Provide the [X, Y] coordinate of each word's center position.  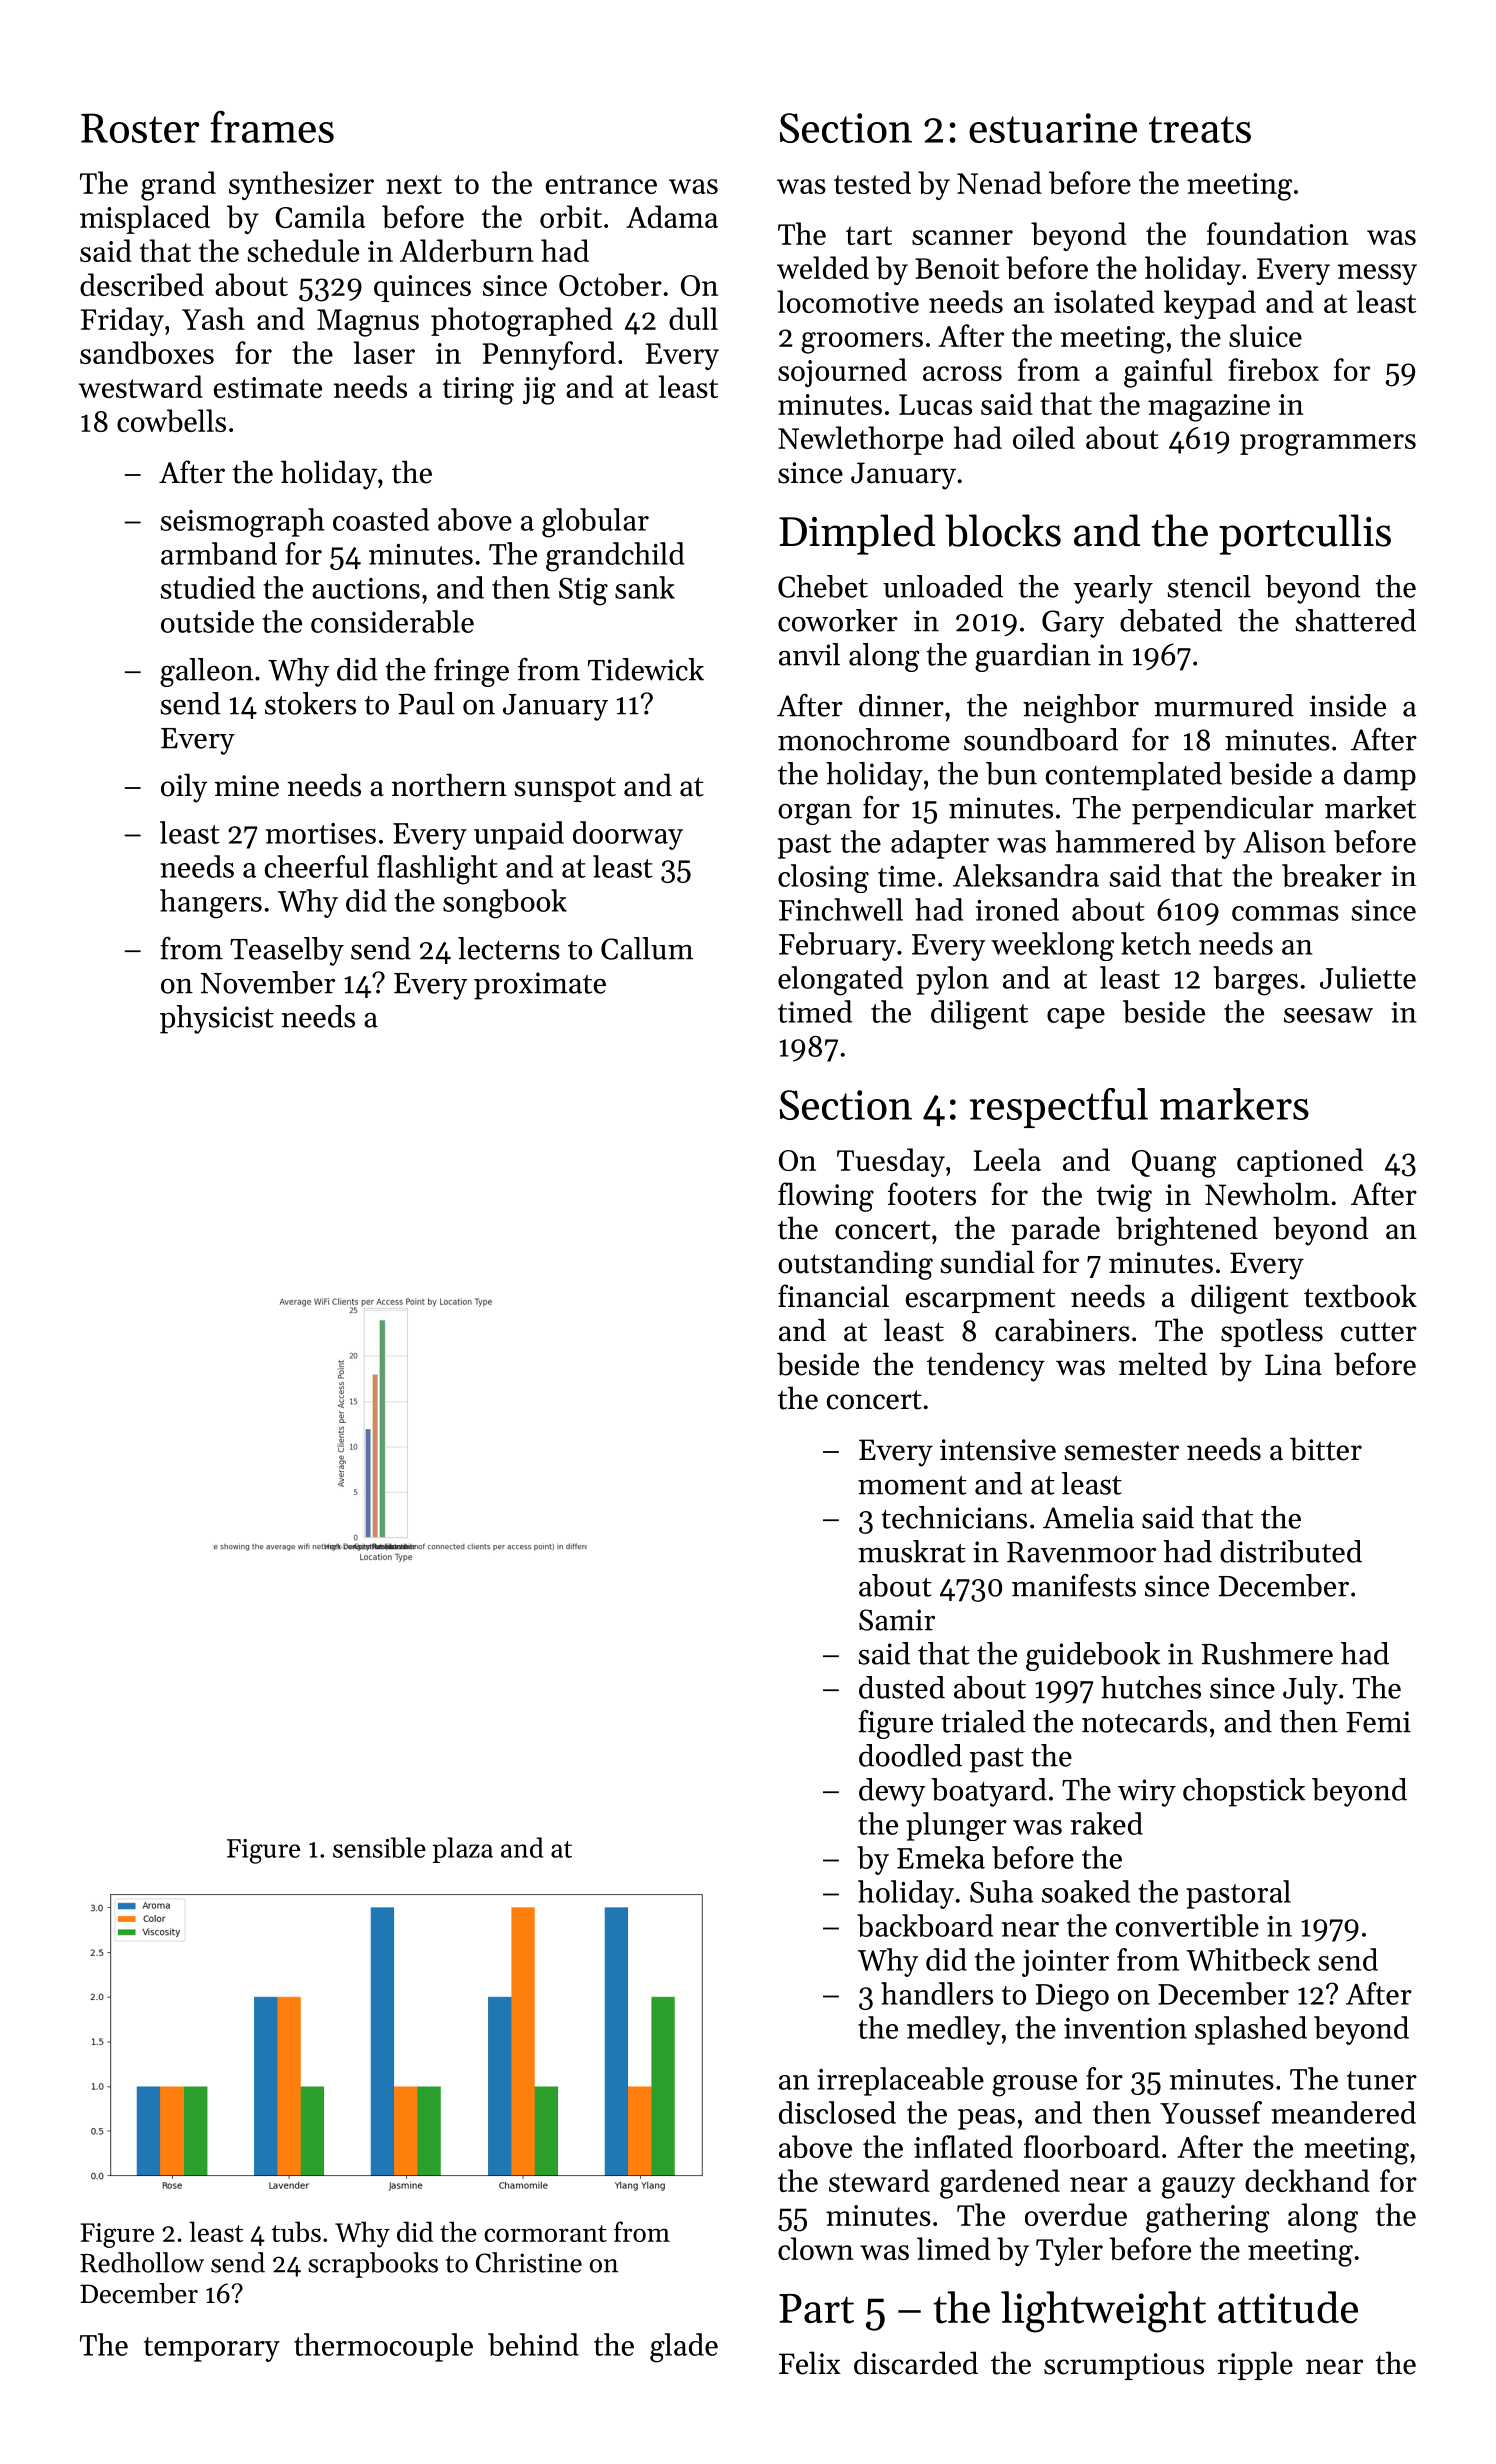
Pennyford [549, 355]
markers [1234, 1104]
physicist [217, 1019]
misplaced [145, 219]
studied [207, 587]
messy [1377, 274]
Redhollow [142, 2262]
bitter [1326, 1449]
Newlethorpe [860, 440]
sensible [379, 1847]
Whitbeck [1248, 1959]
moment [912, 1485]
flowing [826, 1197]
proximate [540, 986]
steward [879, 2180]
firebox [1273, 369]
